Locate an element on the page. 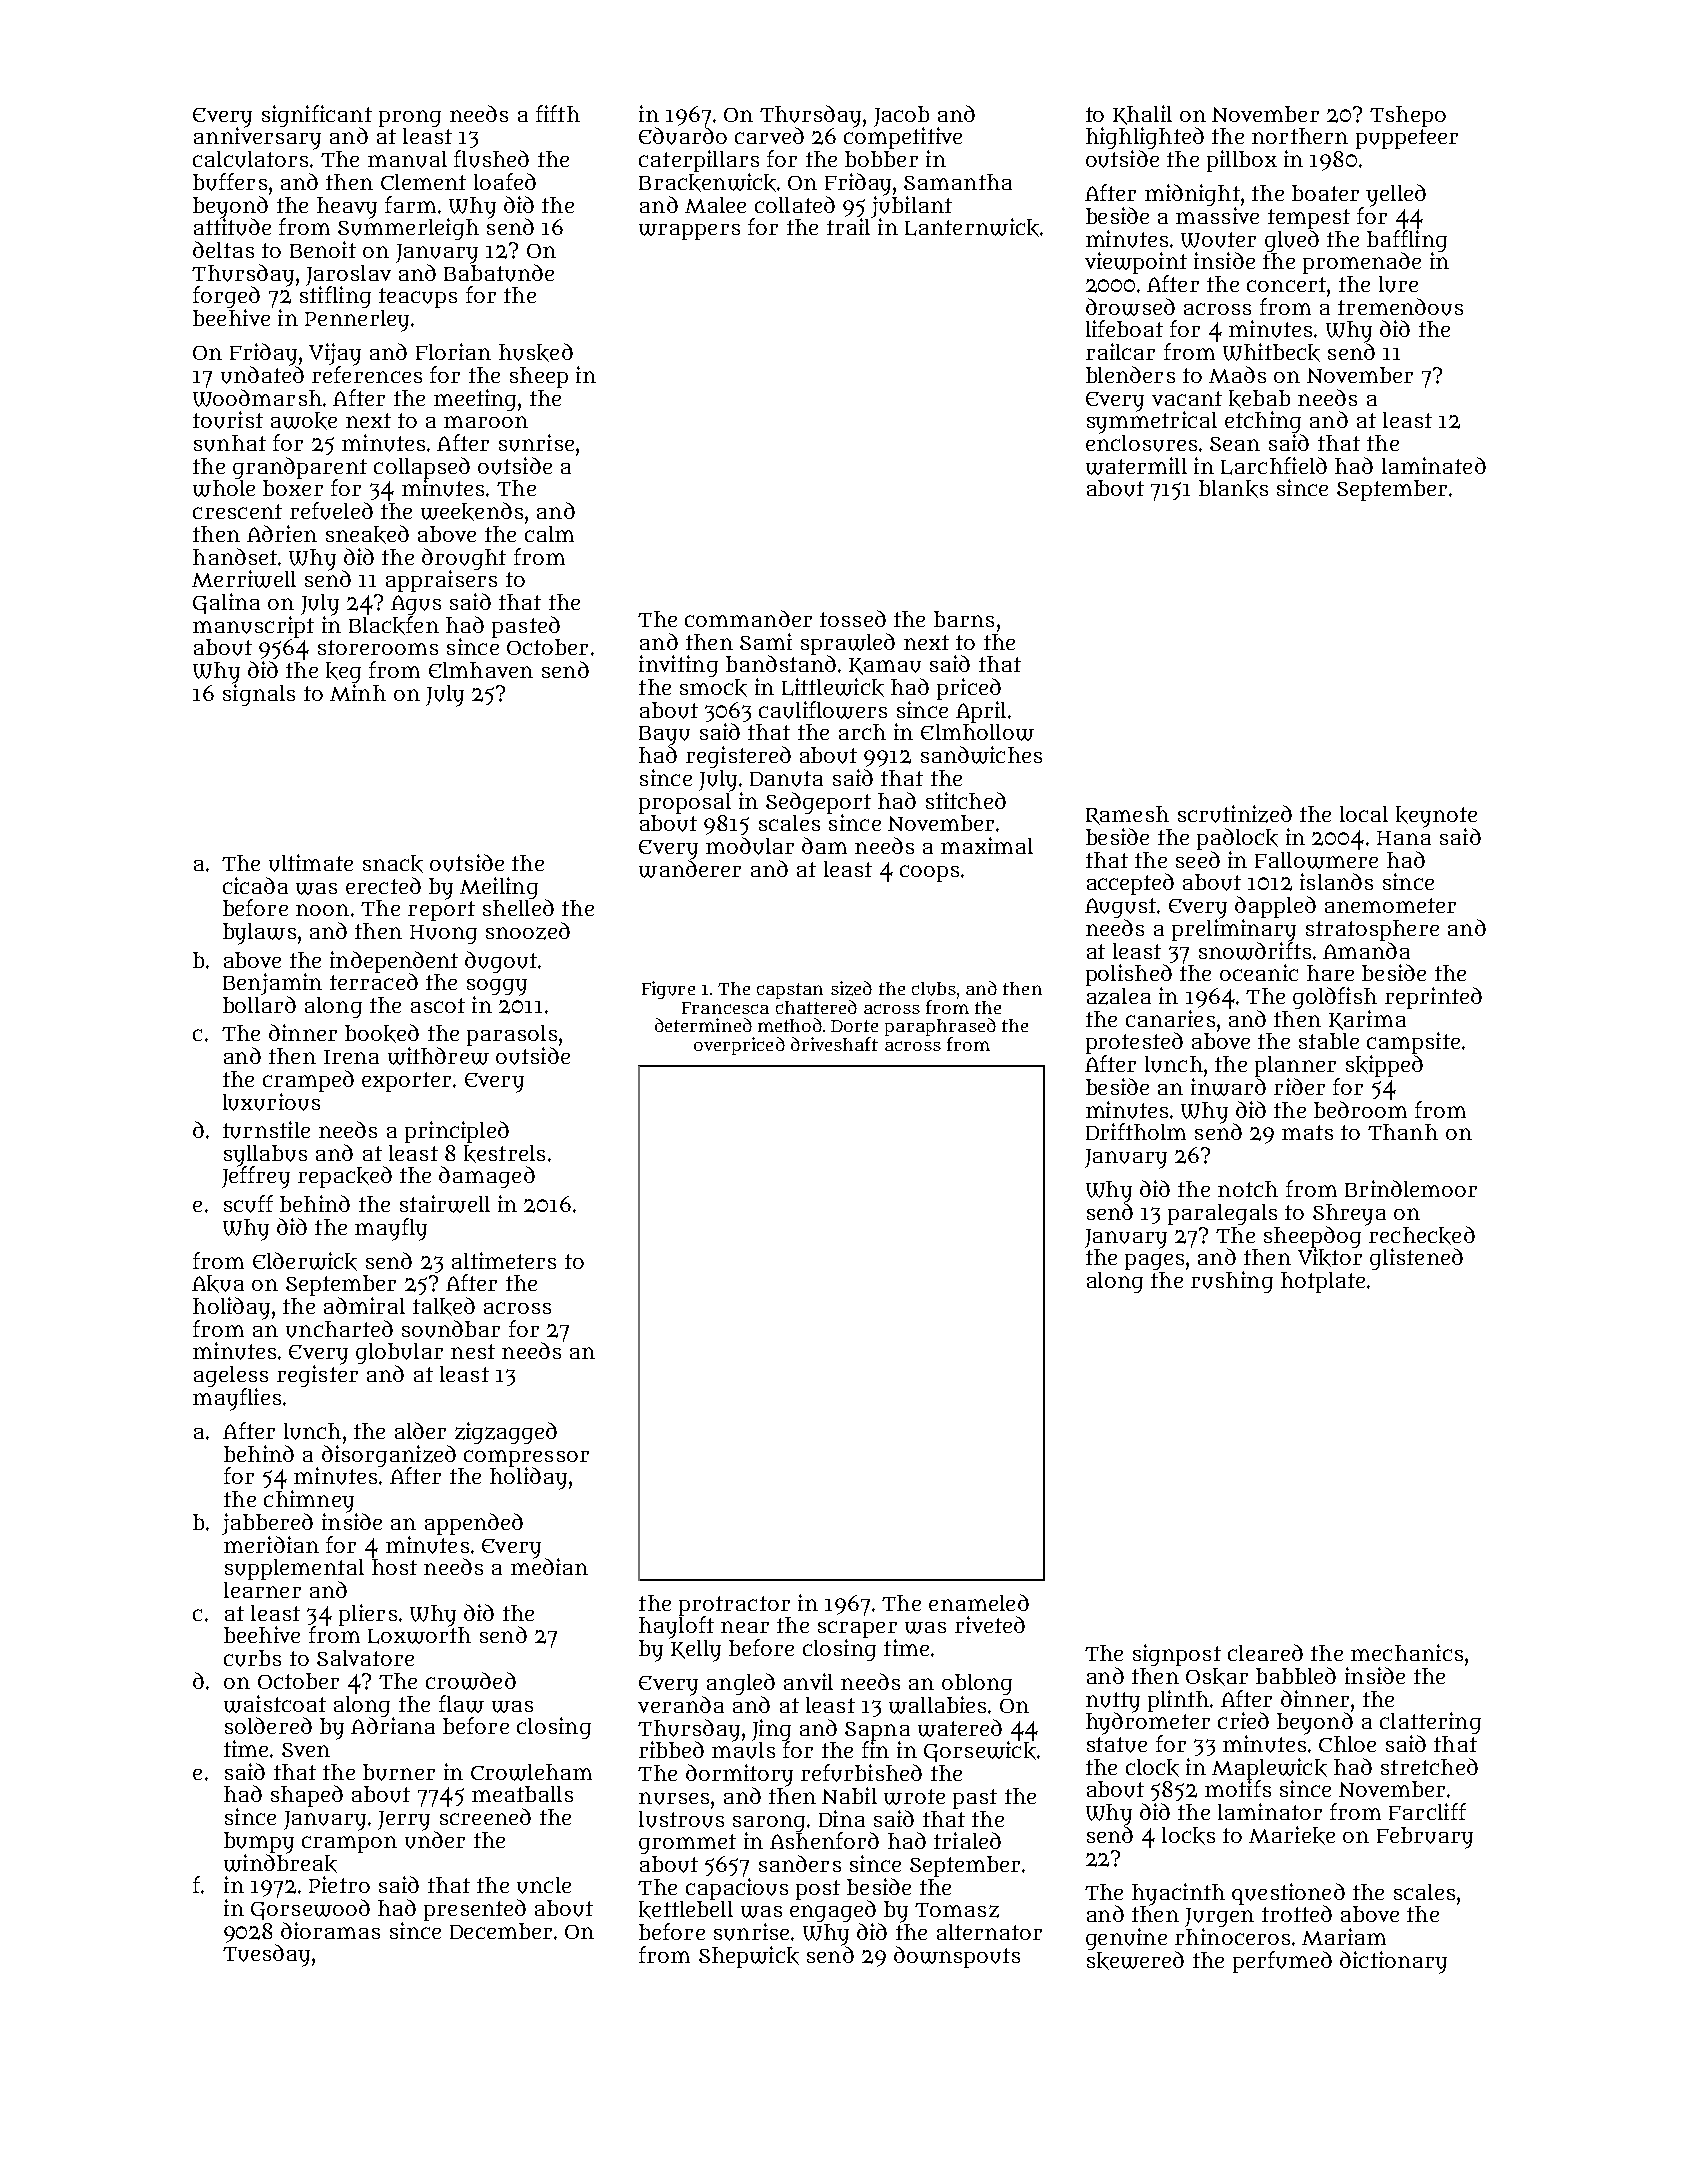 This document has width=1683, height=2178. Tuesday is located at coordinates (266, 1955).
